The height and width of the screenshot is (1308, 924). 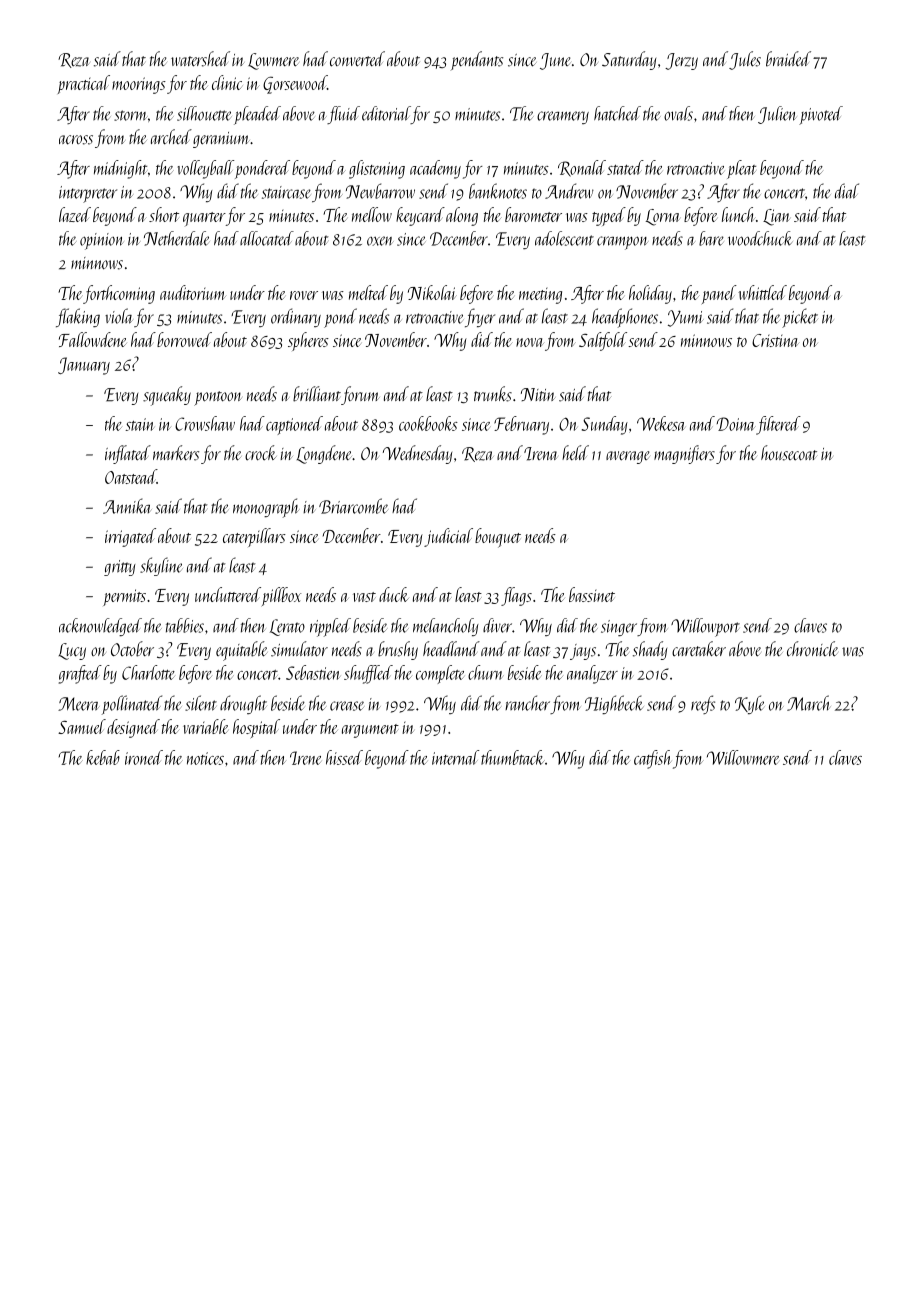 What do you see at coordinates (684, 454) in the screenshot?
I see `magnifiers` at bounding box center [684, 454].
